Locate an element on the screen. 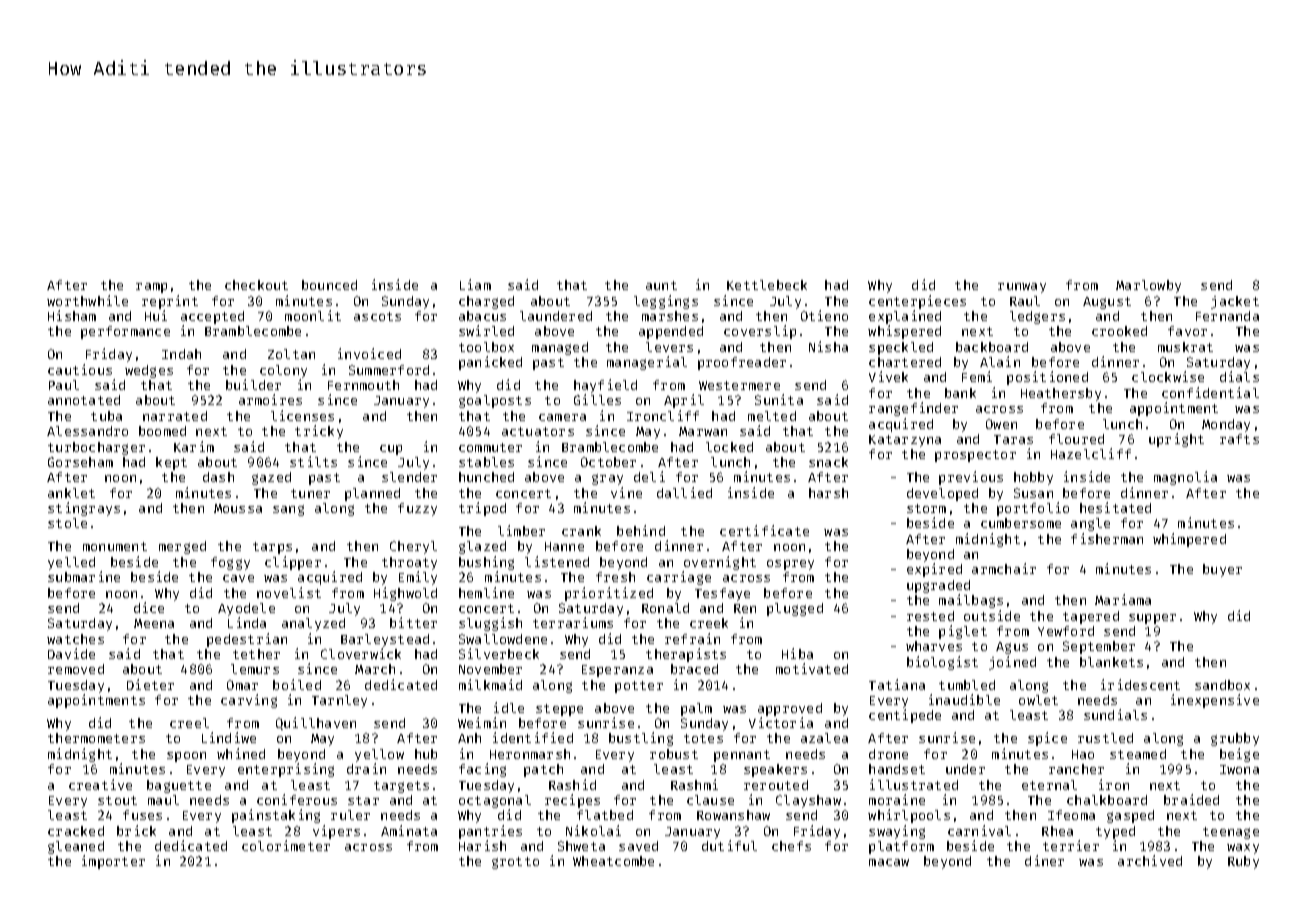 The image size is (1308, 924). archived is located at coordinates (1150, 860).
